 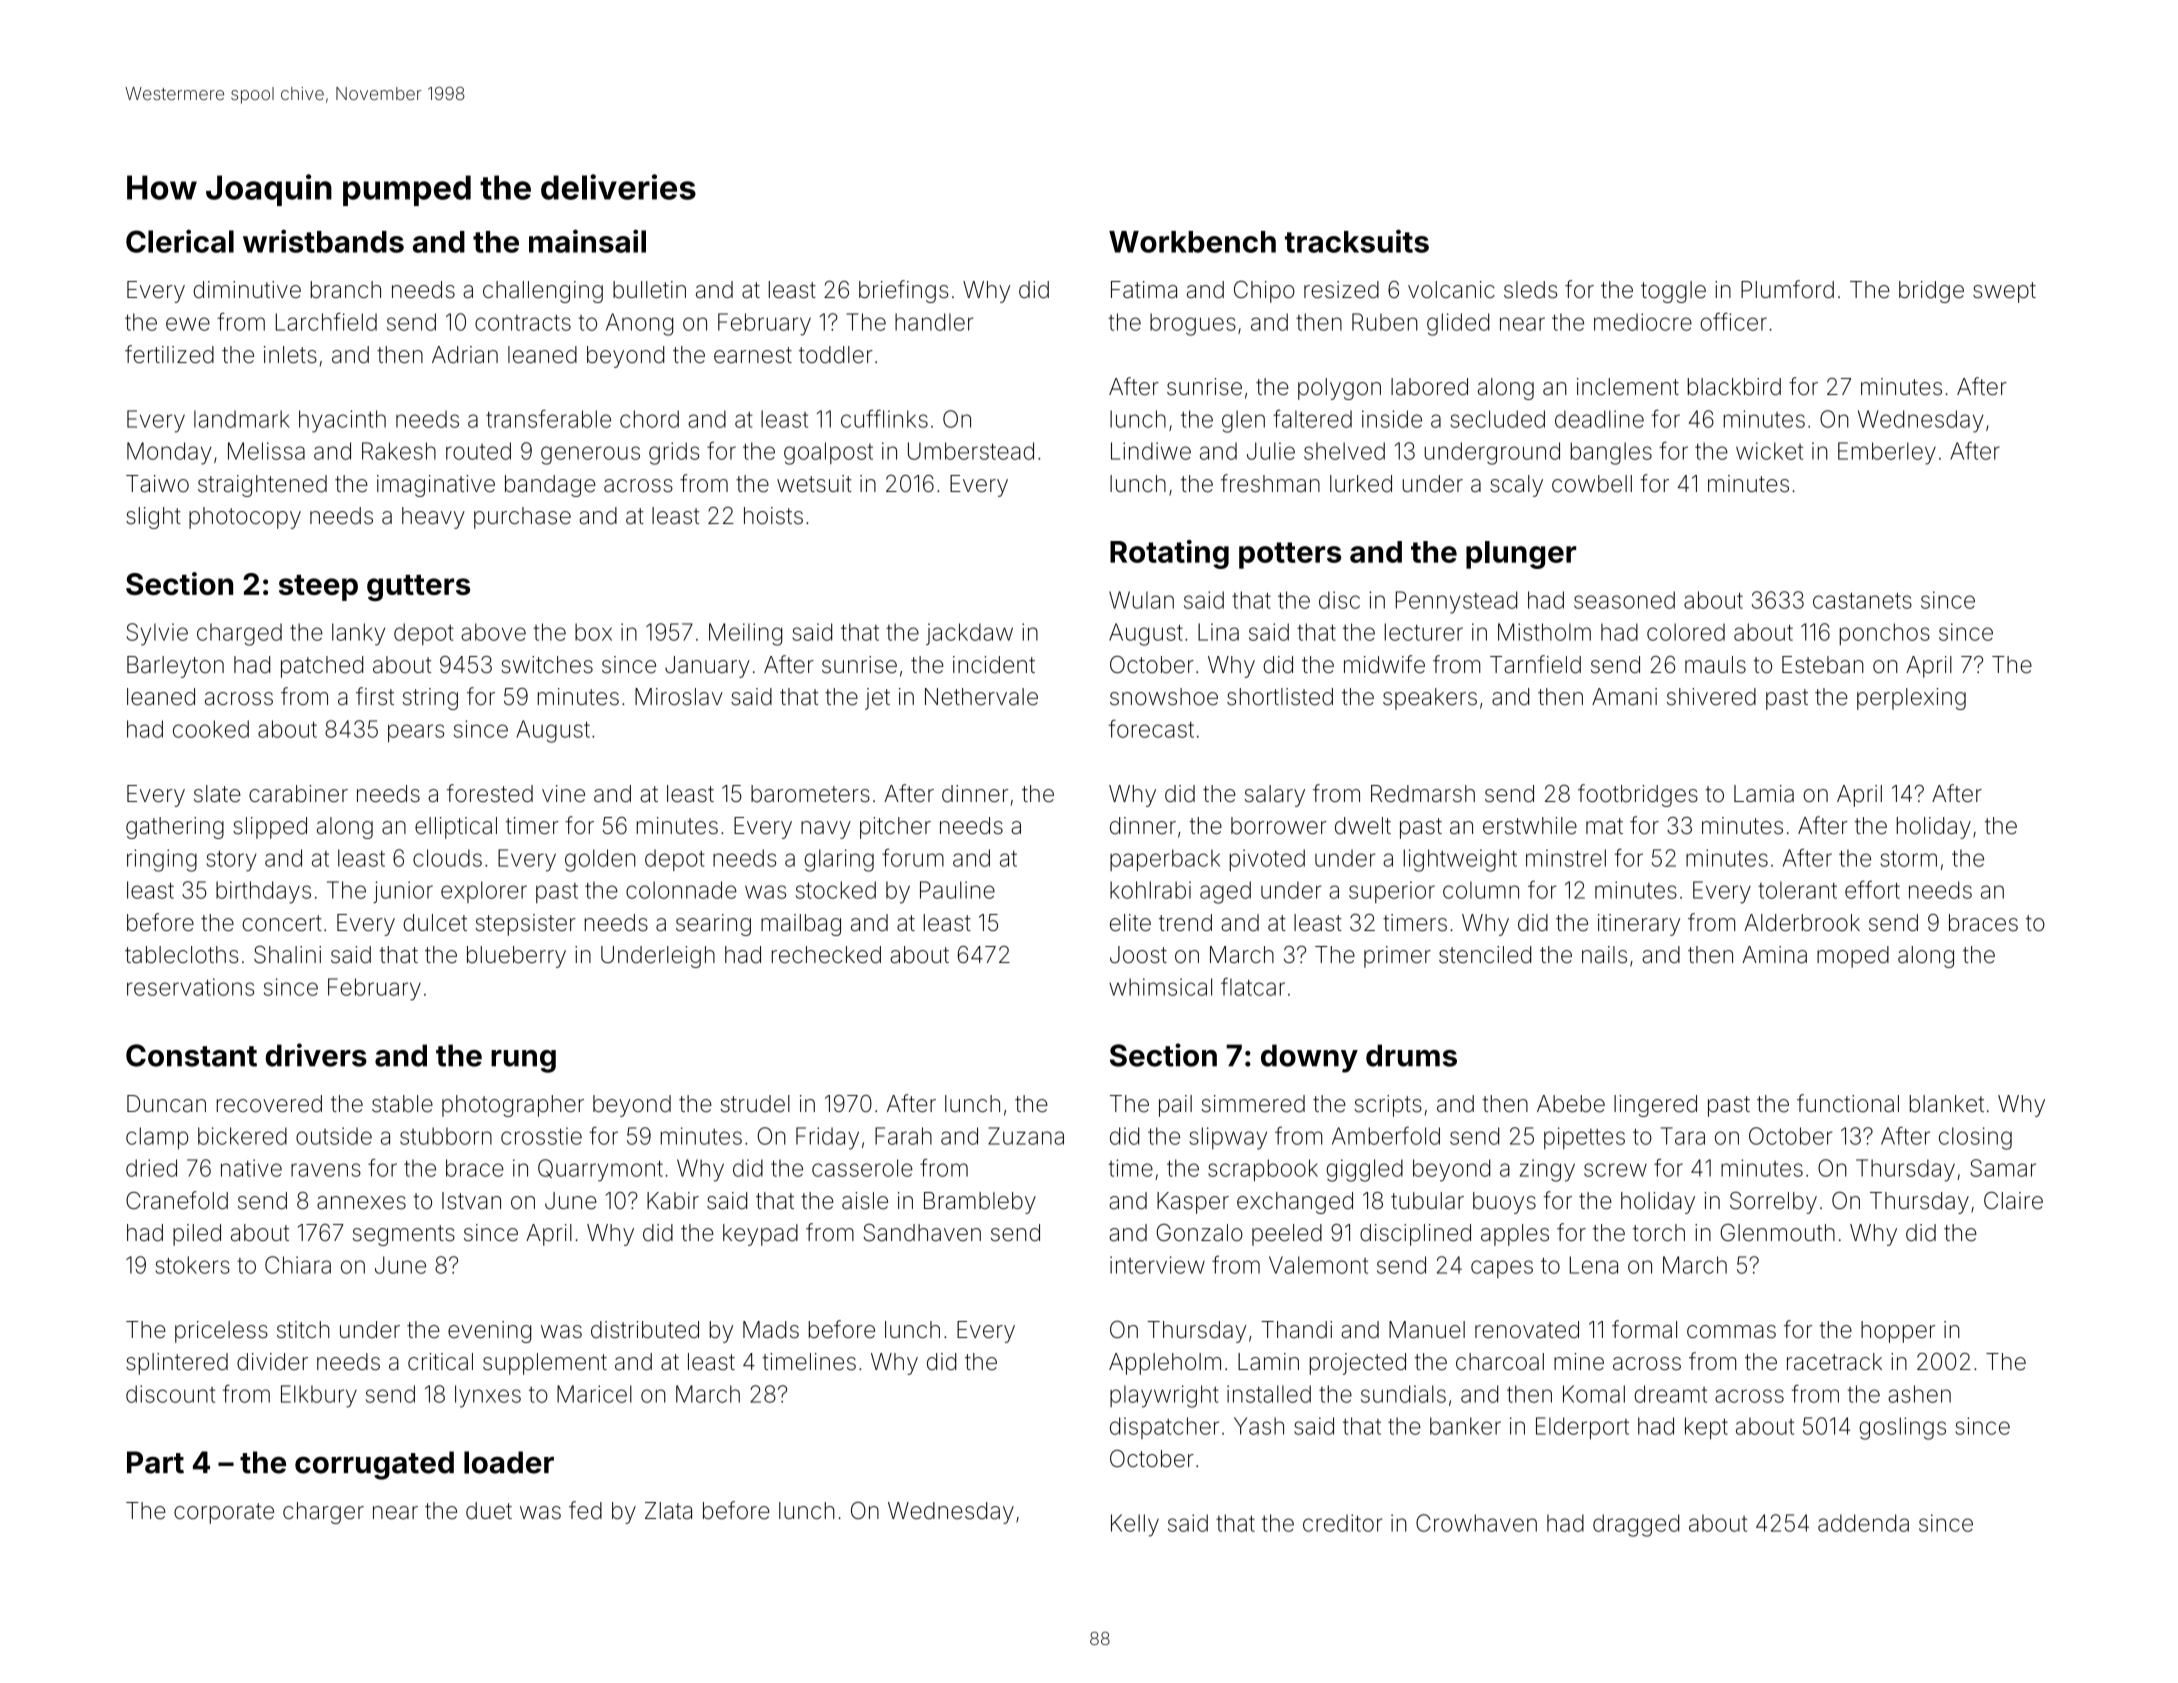 What do you see at coordinates (1655, 1106) in the page?
I see `lingered` at bounding box center [1655, 1106].
